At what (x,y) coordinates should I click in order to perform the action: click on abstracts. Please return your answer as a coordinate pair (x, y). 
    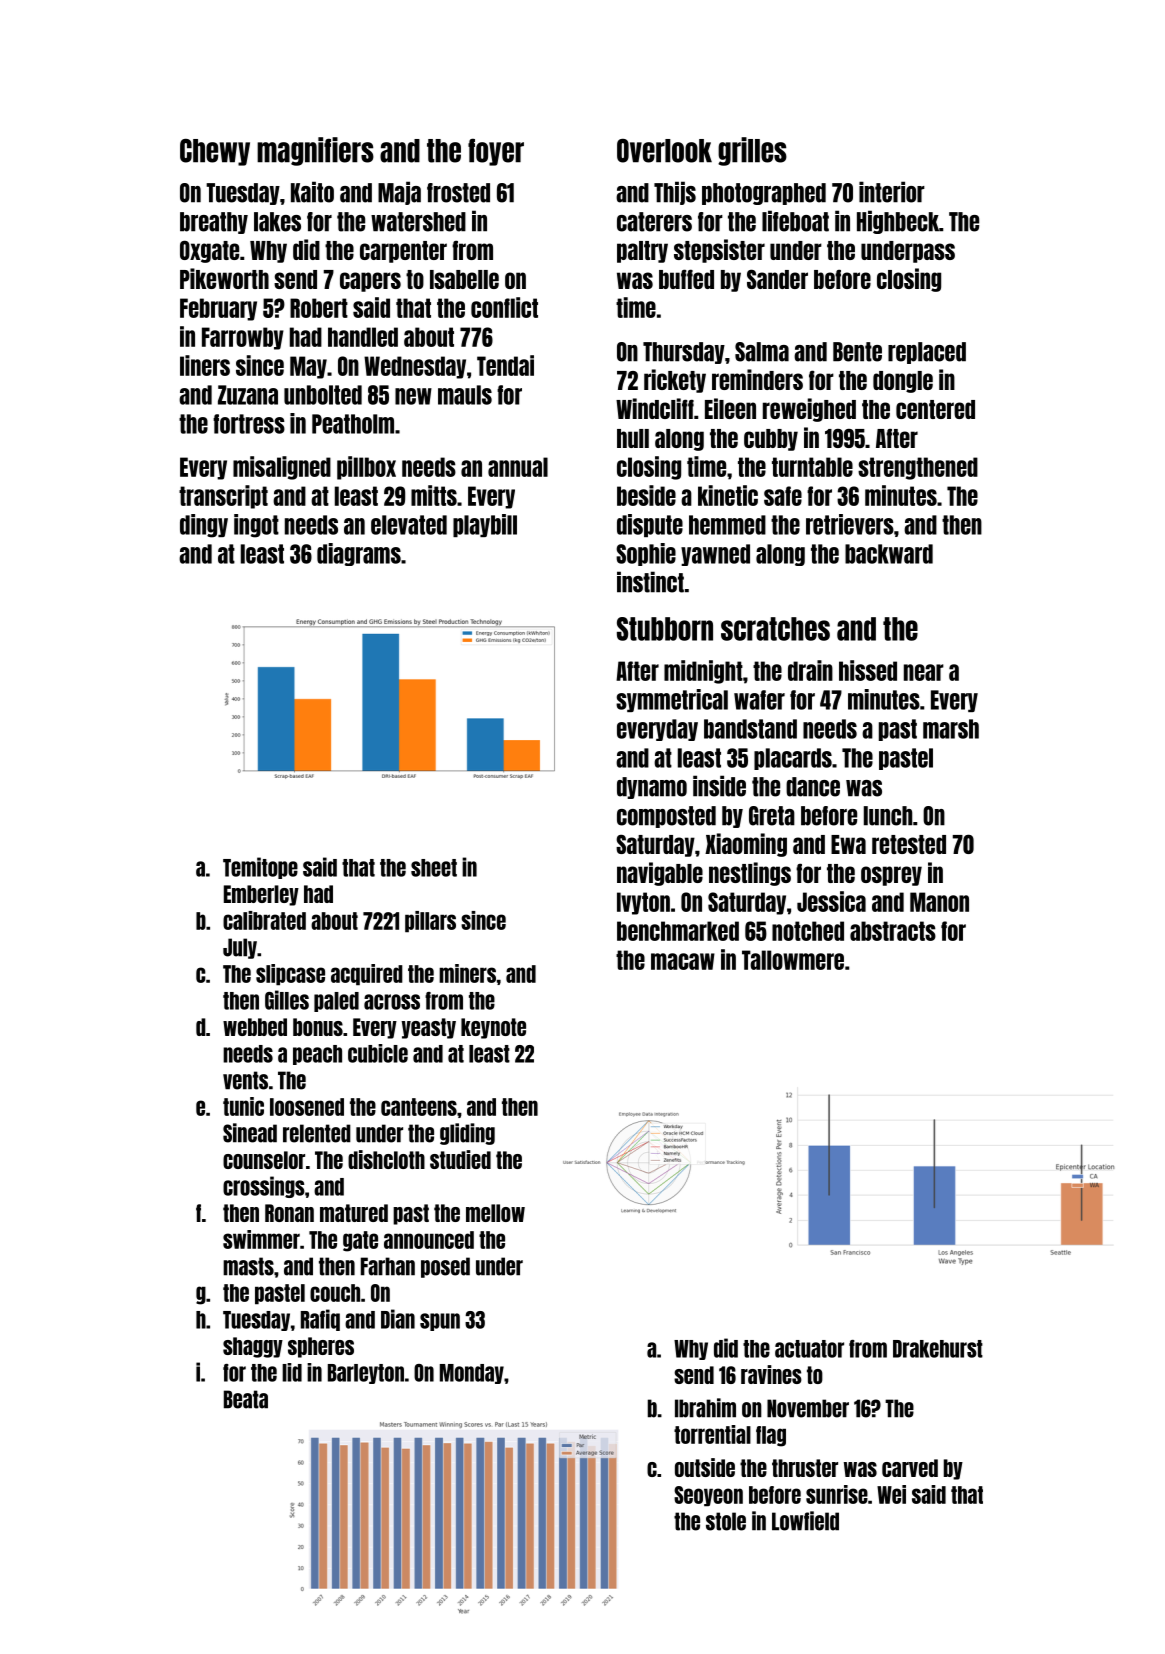
    Looking at the image, I should click on (893, 931).
